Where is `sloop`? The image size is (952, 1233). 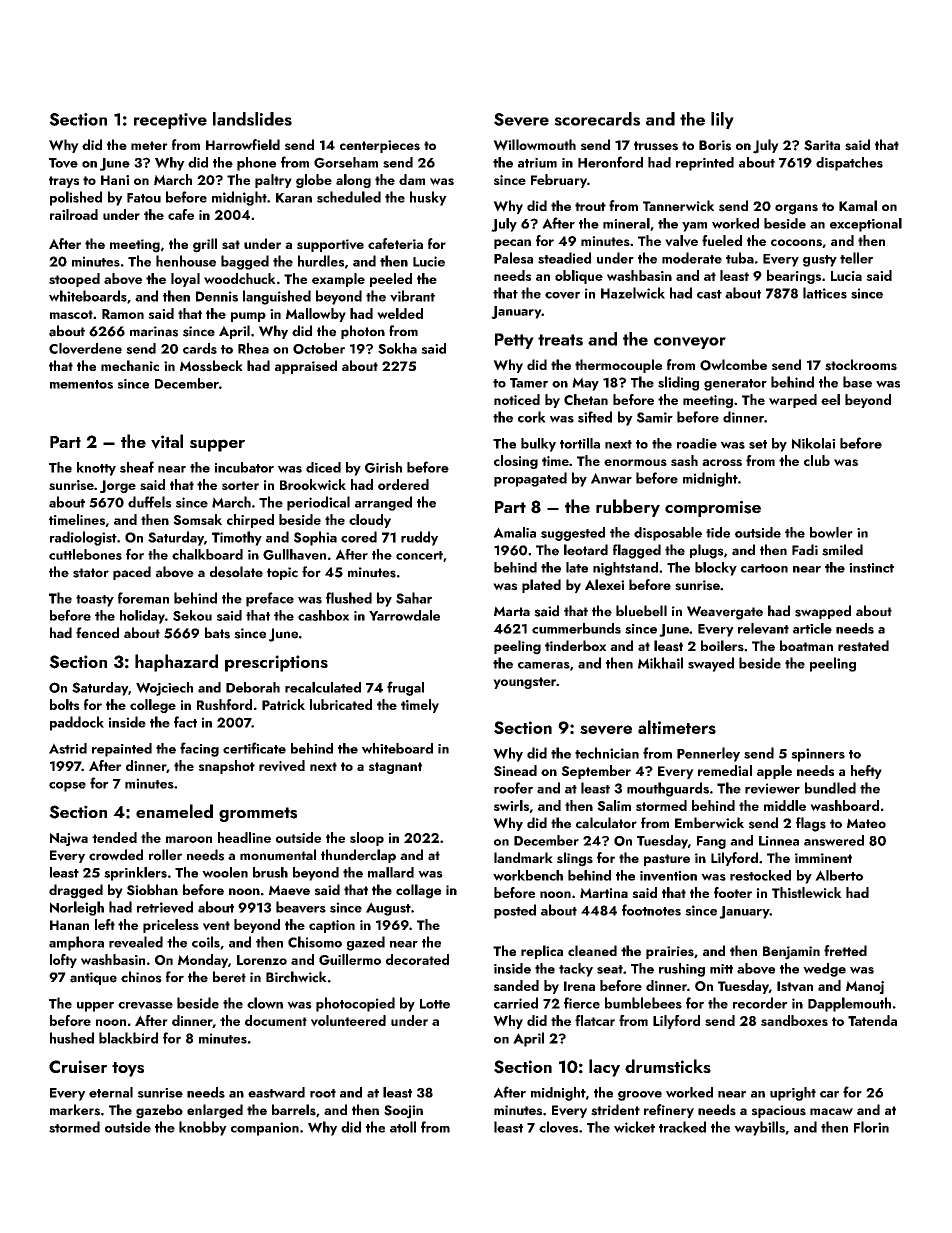
sloop is located at coordinates (367, 839).
